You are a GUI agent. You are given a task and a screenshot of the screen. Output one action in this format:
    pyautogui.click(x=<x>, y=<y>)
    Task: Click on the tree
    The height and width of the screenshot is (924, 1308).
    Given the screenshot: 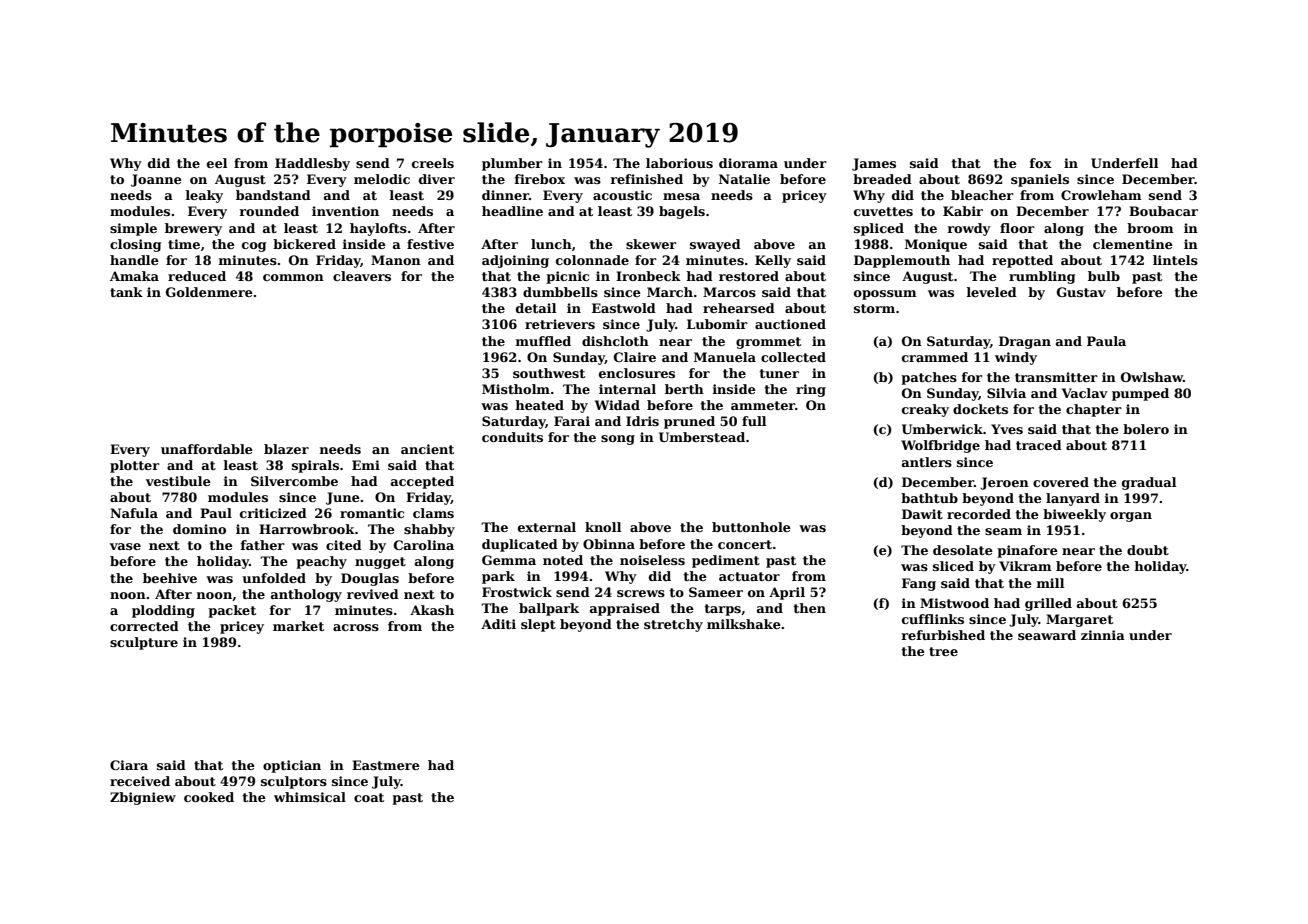 What is the action you would take?
    pyautogui.click(x=943, y=651)
